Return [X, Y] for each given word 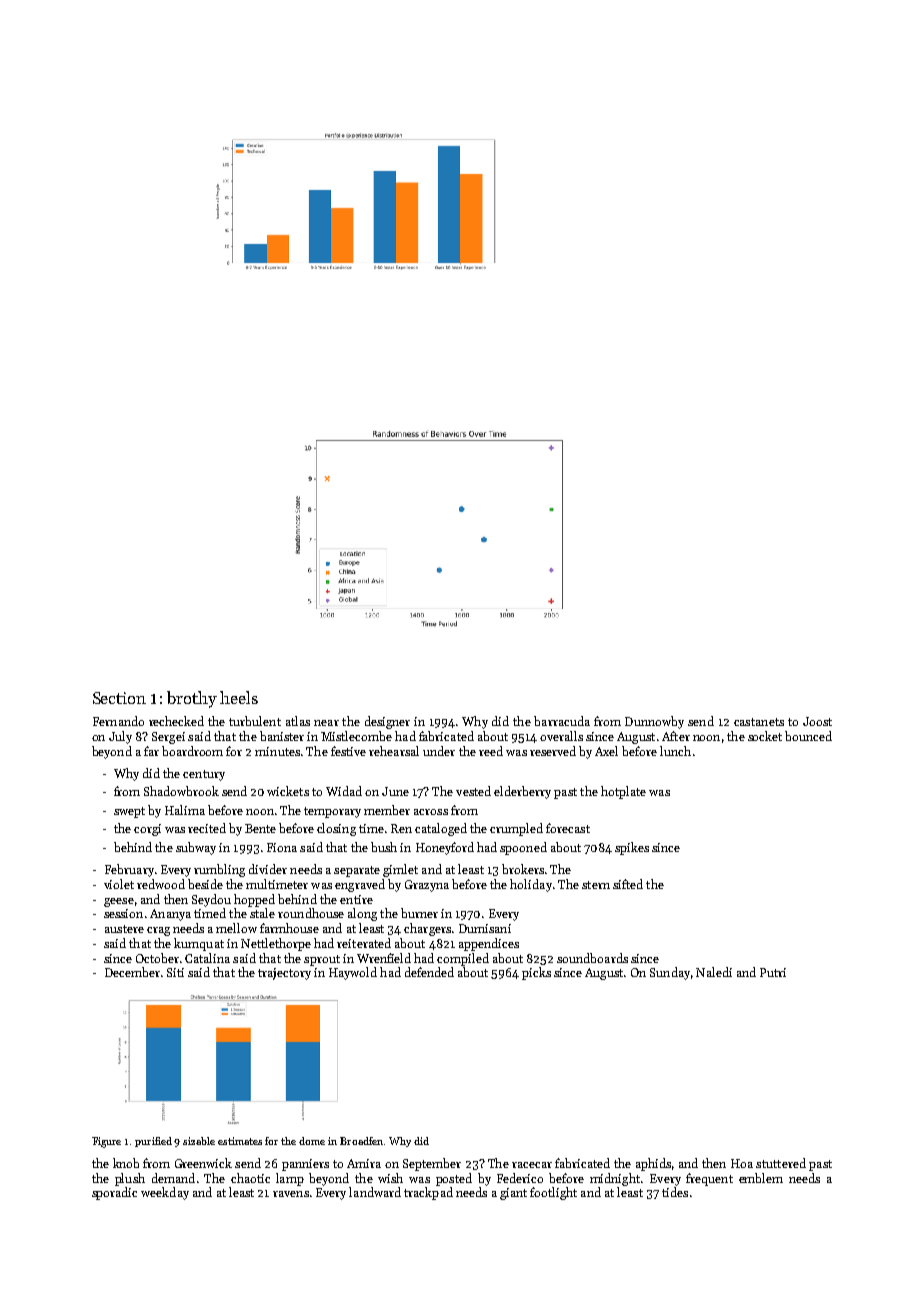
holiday [531, 885]
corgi [147, 830]
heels [239, 697]
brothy [192, 699]
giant [513, 1194]
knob [126, 1163]
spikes [632, 848]
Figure [106, 1142]
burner [419, 913]
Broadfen [361, 1141]
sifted [628, 884]
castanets [759, 722]
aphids [653, 1164]
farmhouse [289, 928]
